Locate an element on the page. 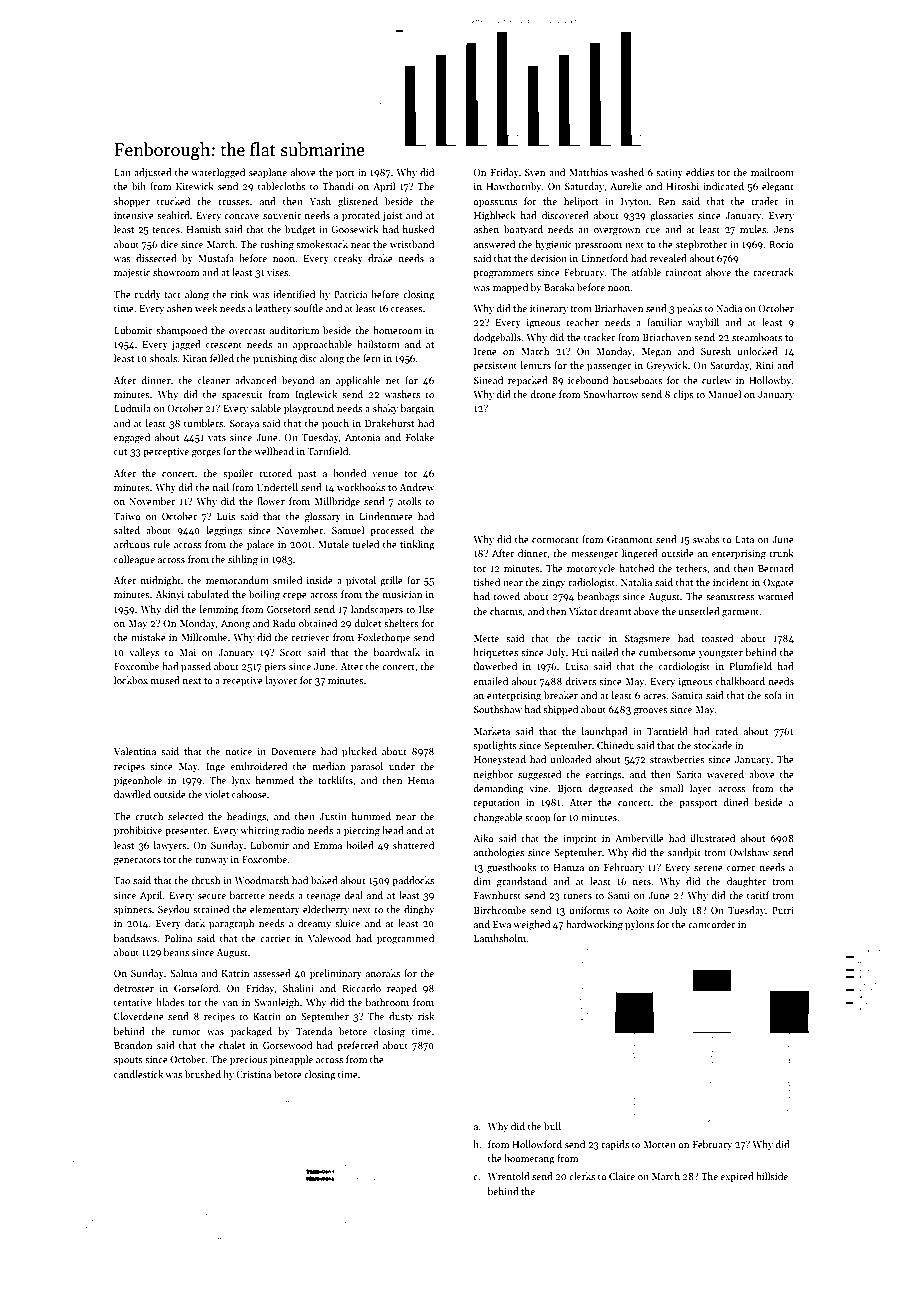 The image size is (908, 1316). bib is located at coordinates (139, 186).
